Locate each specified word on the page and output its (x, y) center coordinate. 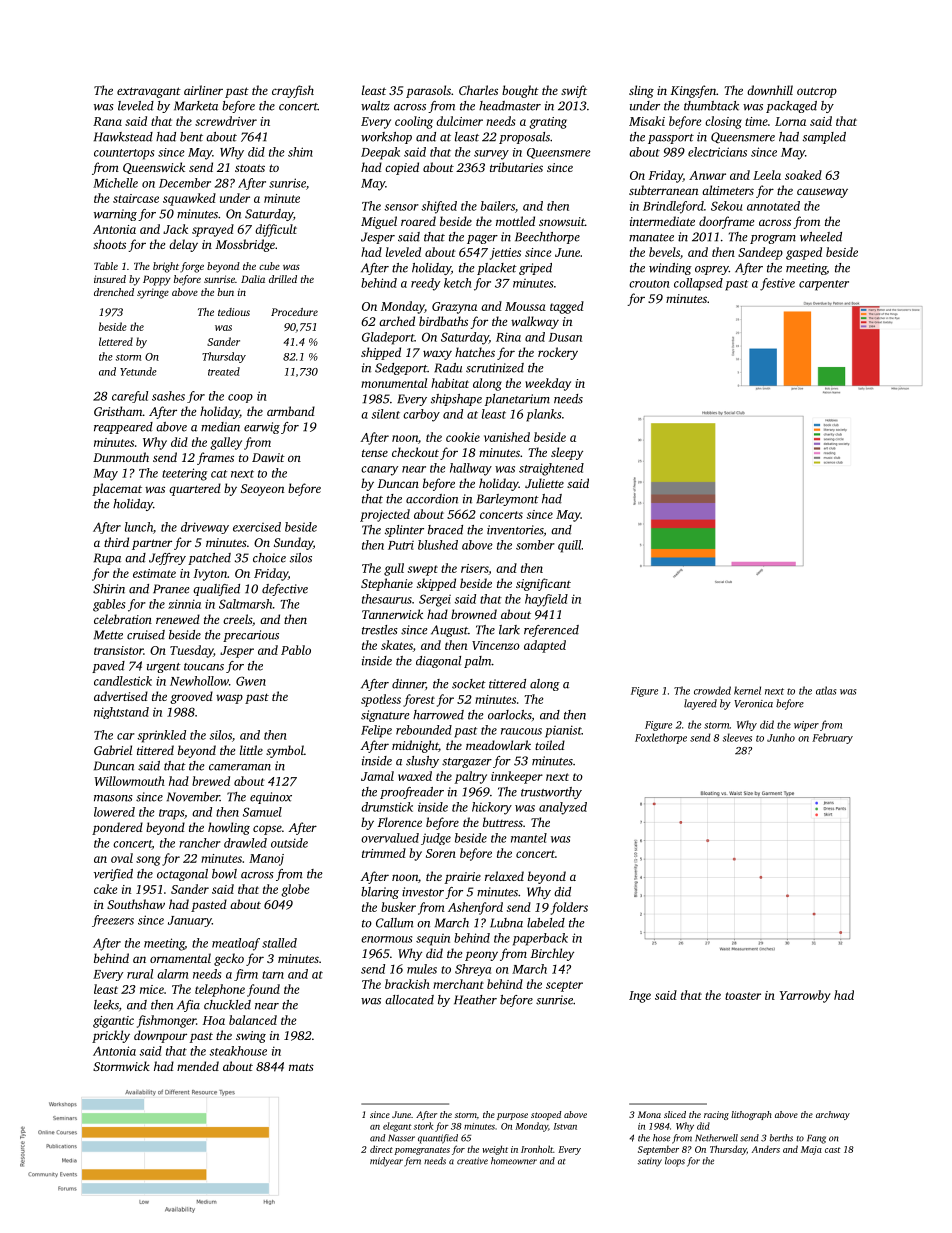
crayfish (293, 91)
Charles (478, 90)
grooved (191, 697)
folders (569, 908)
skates (397, 645)
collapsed (698, 284)
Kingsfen (693, 91)
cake (105, 889)
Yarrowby (805, 996)
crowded (712, 690)
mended (198, 1066)
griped (535, 269)
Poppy (157, 281)
